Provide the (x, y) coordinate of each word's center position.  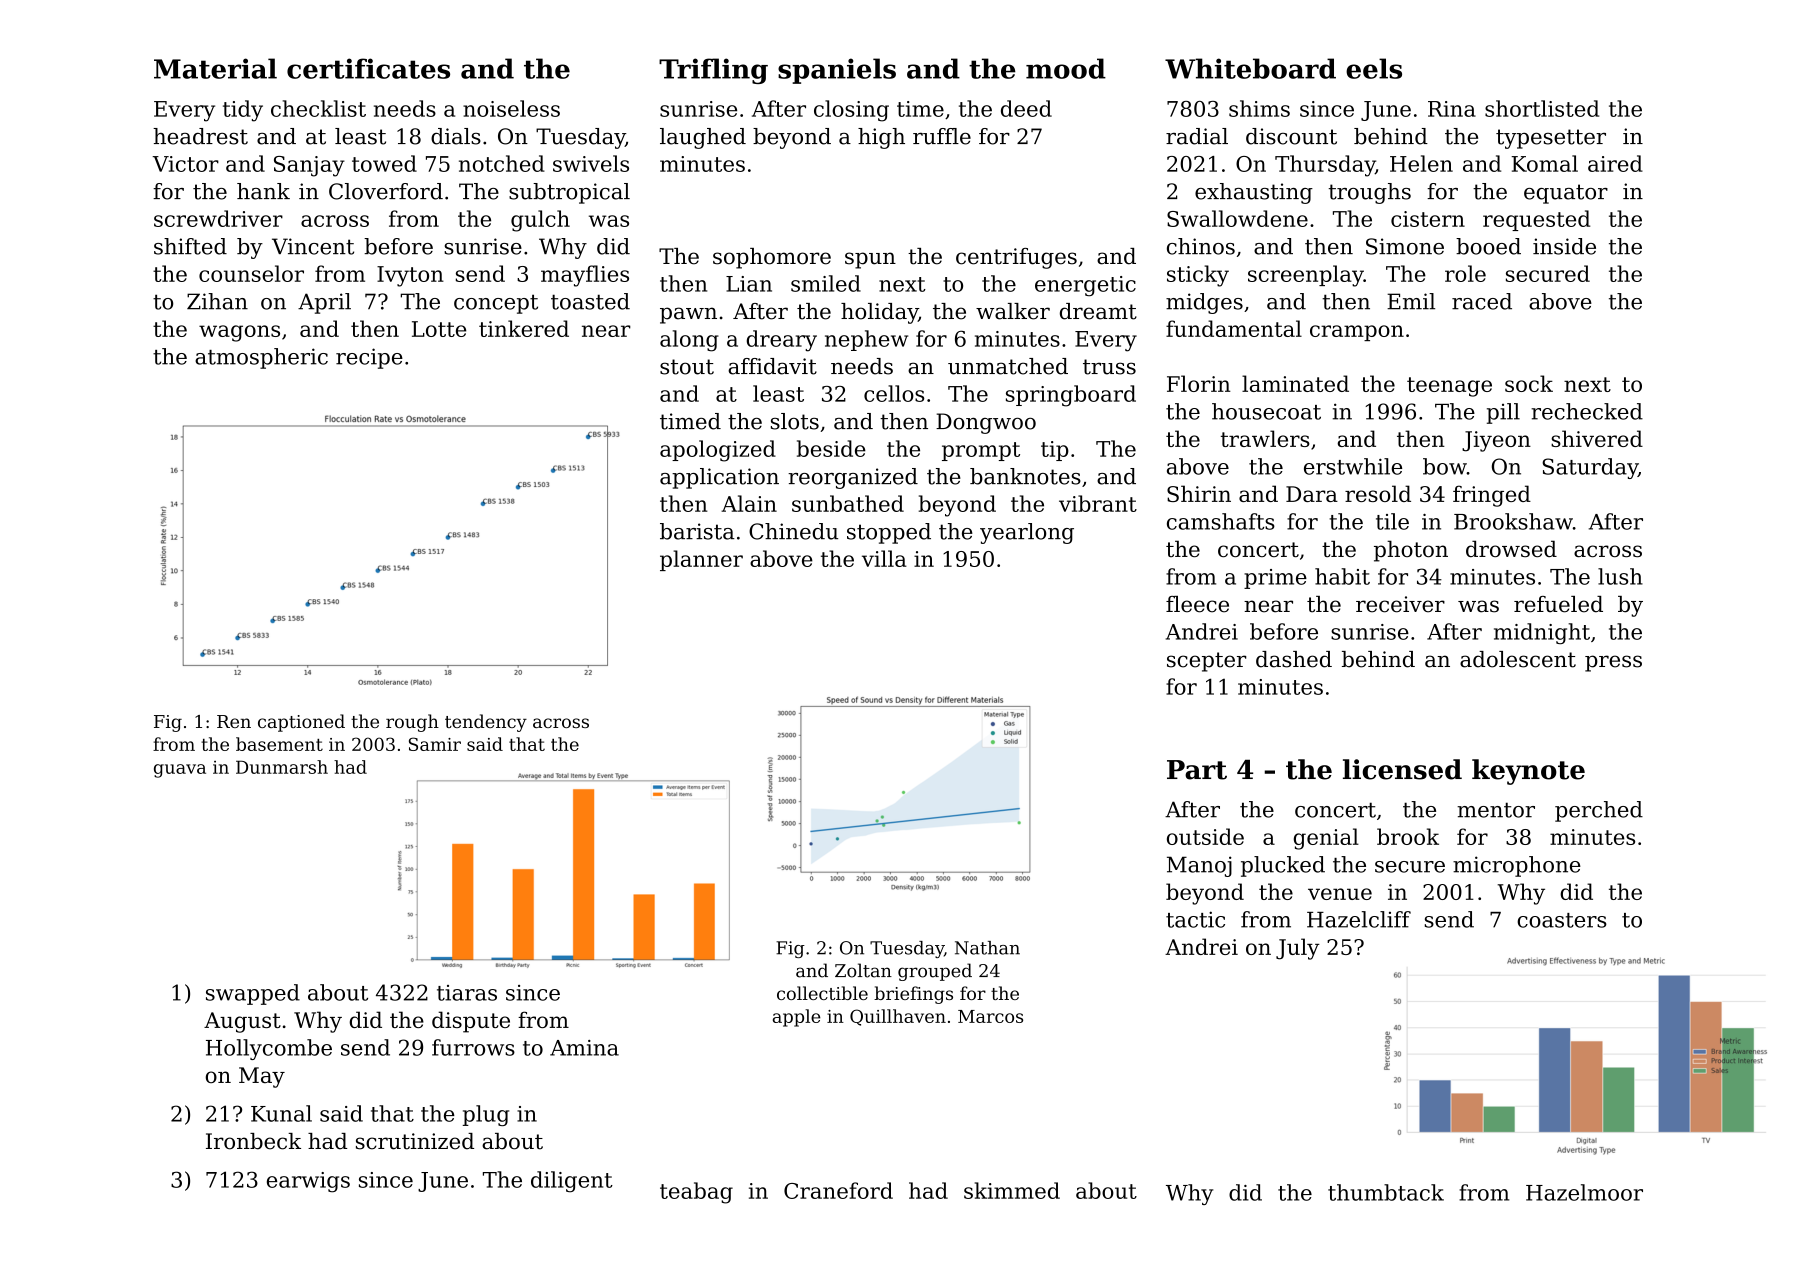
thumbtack (1386, 1192)
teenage (1449, 387)
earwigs (308, 1182)
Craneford (838, 1190)
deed (1026, 108)
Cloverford (386, 191)
